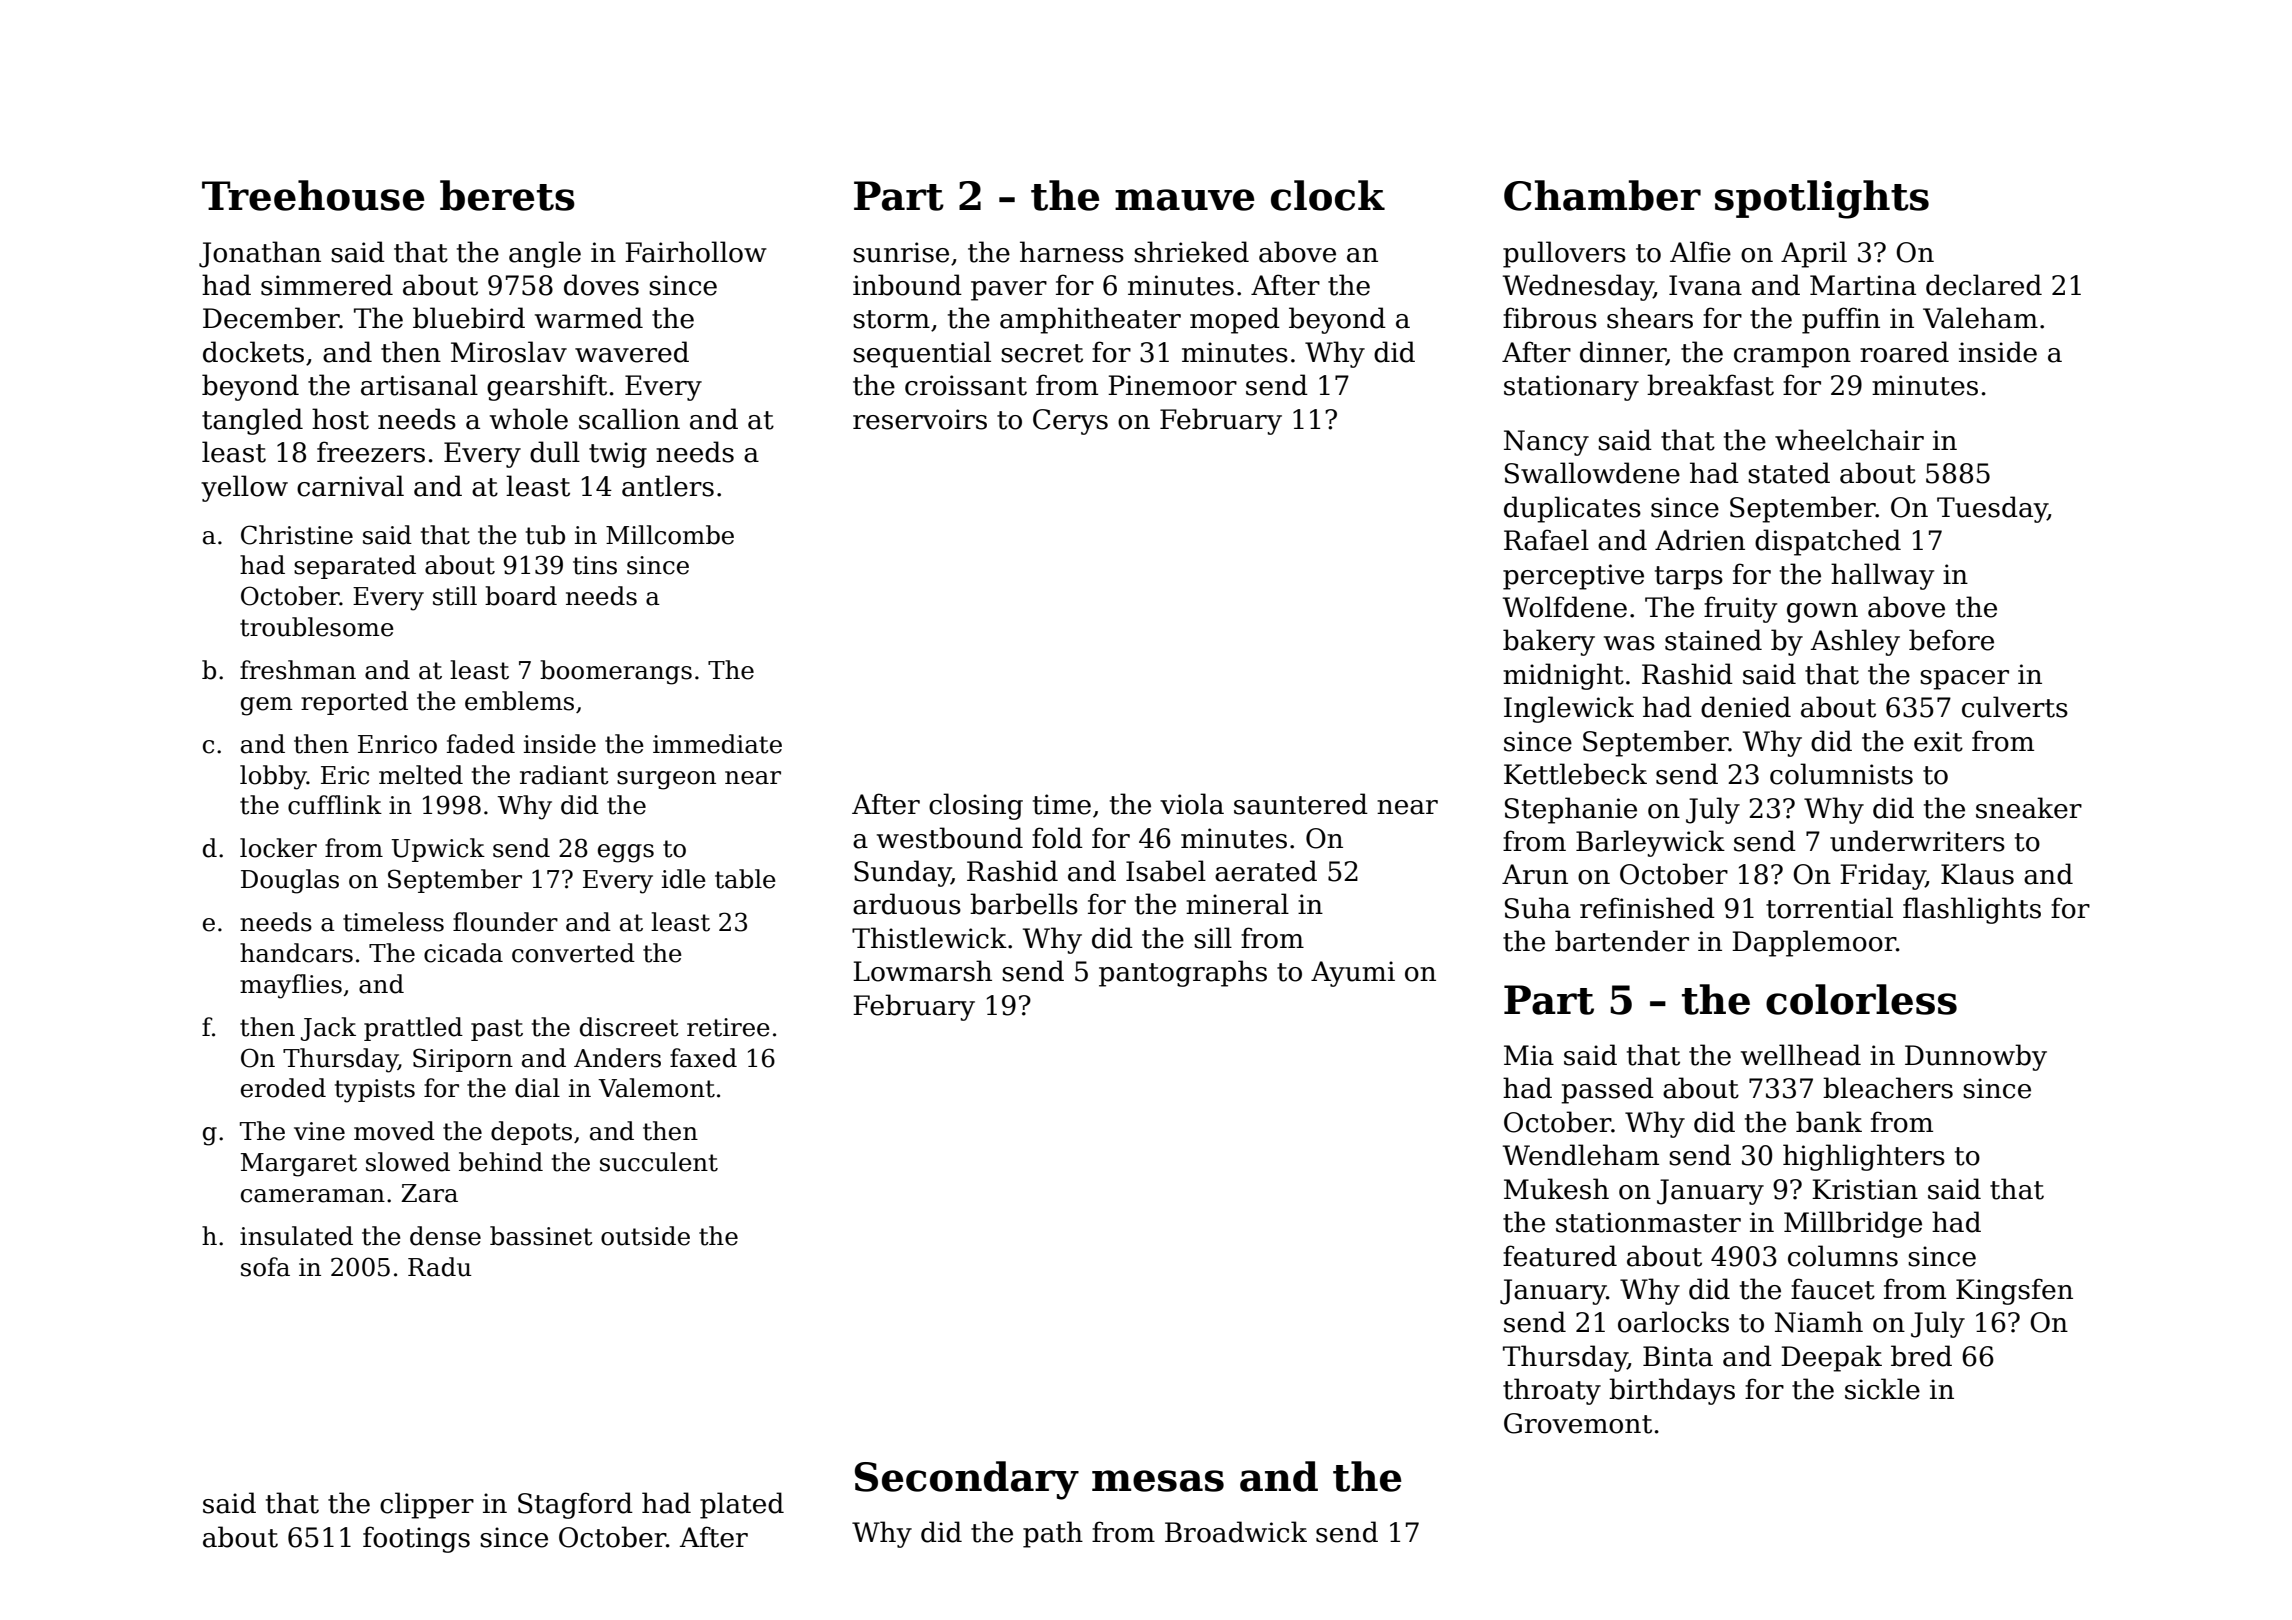 The height and width of the image is (1620, 2292). What do you see at coordinates (507, 195) in the image?
I see `berets` at bounding box center [507, 195].
